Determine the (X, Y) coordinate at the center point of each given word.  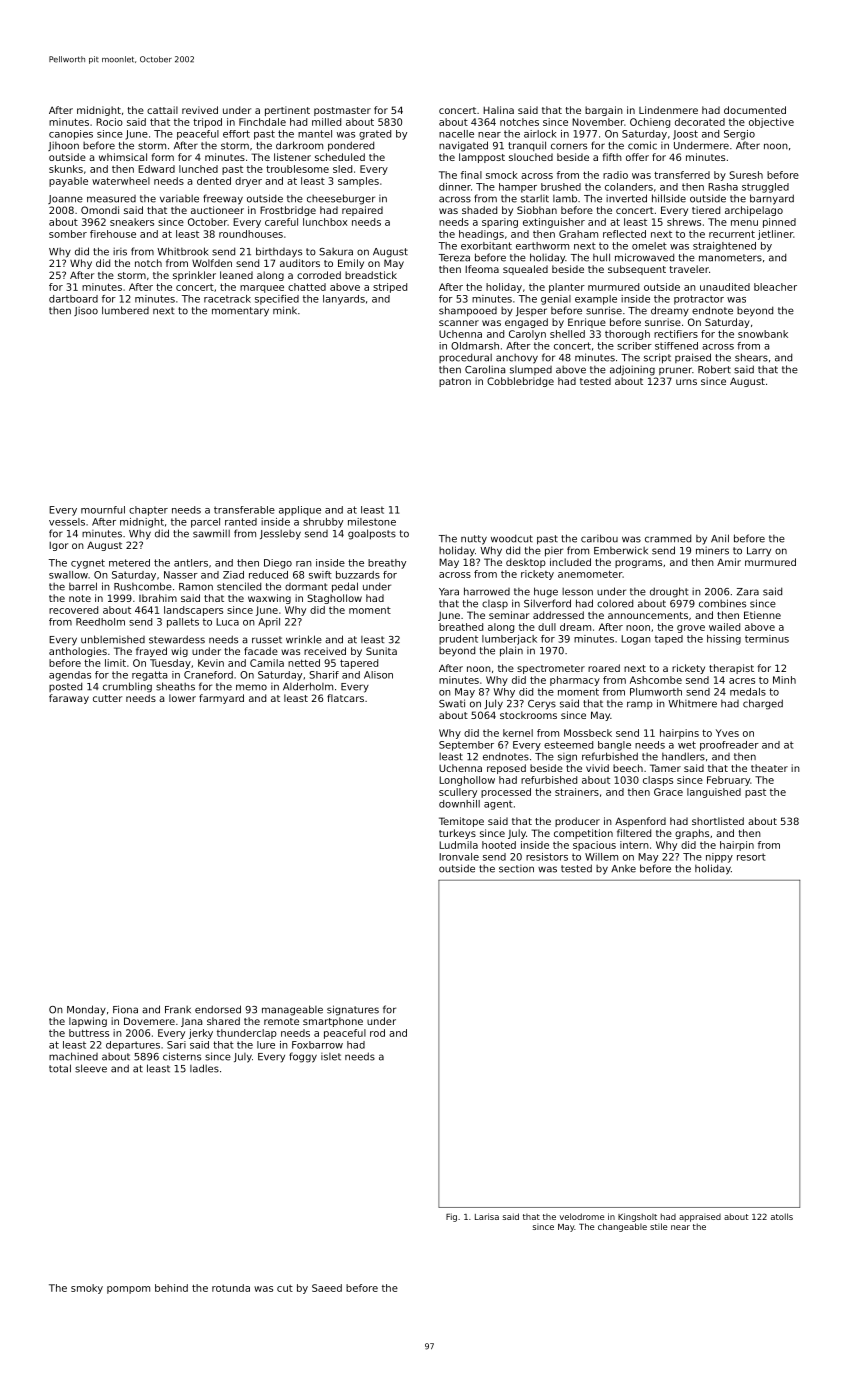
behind (171, 1288)
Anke (623, 869)
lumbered (125, 310)
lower (182, 698)
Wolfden (212, 263)
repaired (362, 211)
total (60, 1068)
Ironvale (459, 857)
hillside (669, 198)
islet (331, 1057)
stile (658, 1226)
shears (751, 357)
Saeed (327, 1288)
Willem (601, 857)
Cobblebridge (520, 382)
